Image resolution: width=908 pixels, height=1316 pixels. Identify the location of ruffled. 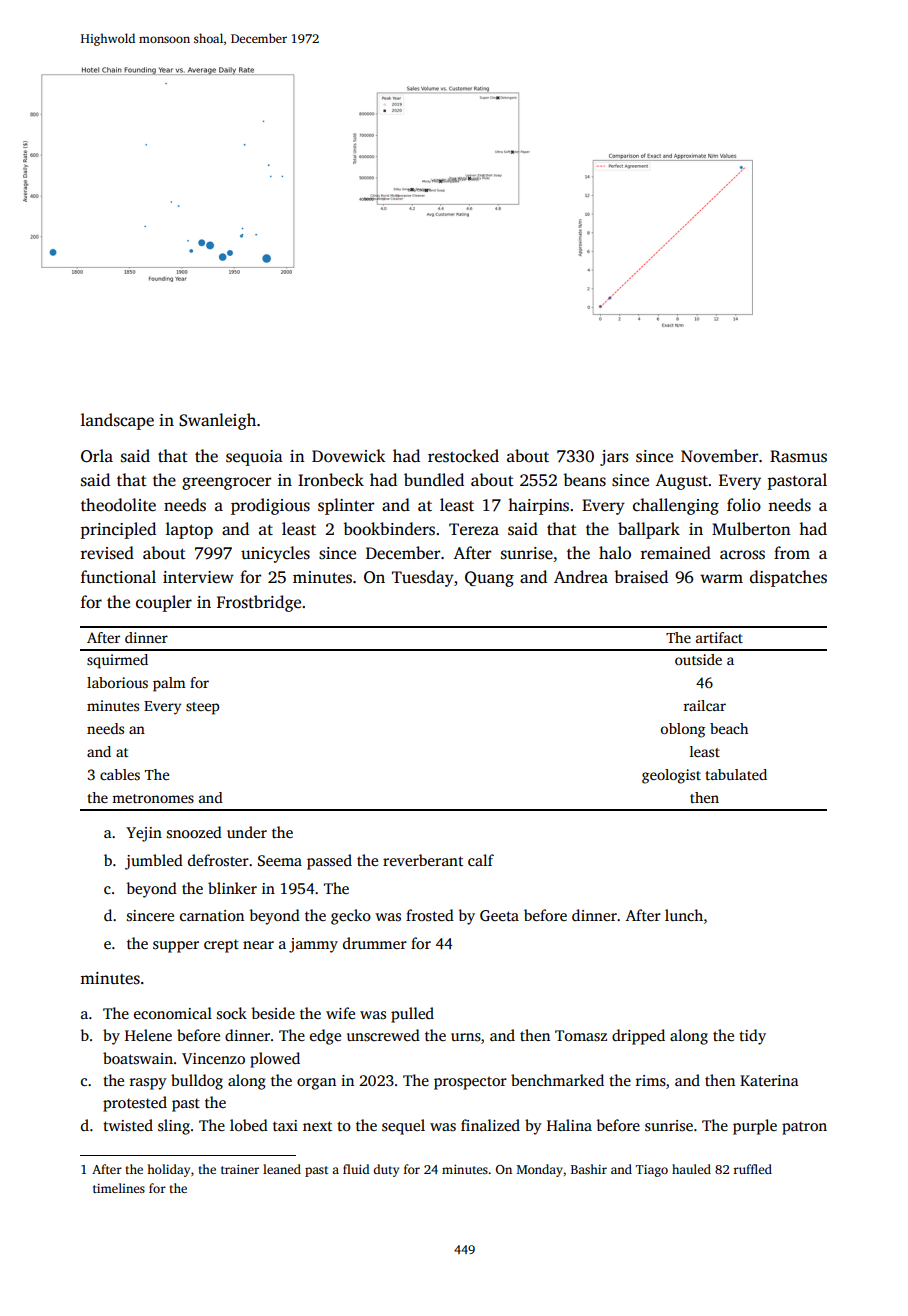
(753, 1169).
